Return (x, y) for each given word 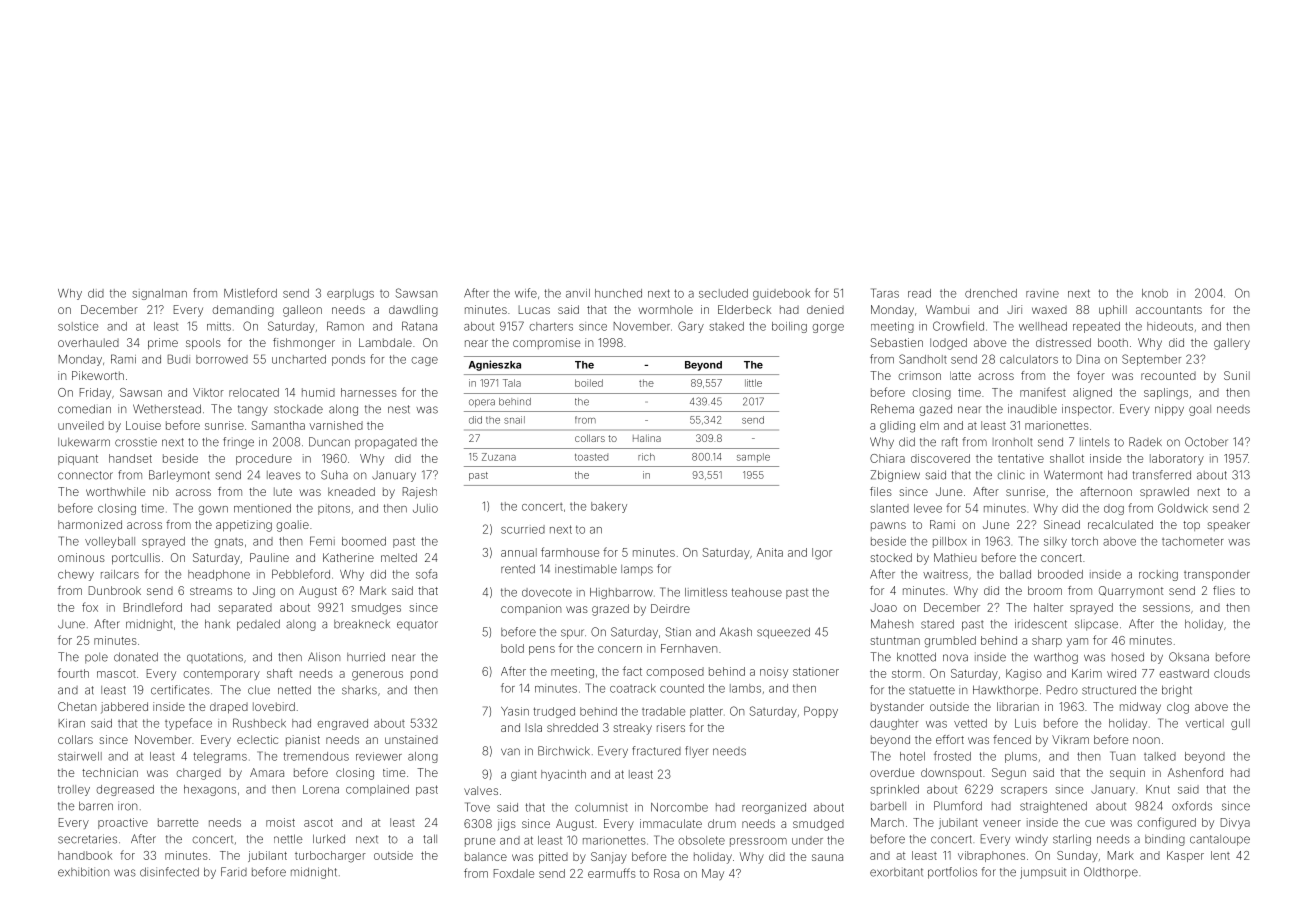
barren (96, 806)
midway (1140, 708)
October (1206, 442)
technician (110, 772)
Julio (425, 508)
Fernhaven (689, 648)
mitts (219, 326)
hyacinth (563, 775)
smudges (376, 609)
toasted (591, 457)
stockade (298, 409)
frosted (952, 756)
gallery (1232, 344)
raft (950, 442)
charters (551, 326)
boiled (589, 383)
